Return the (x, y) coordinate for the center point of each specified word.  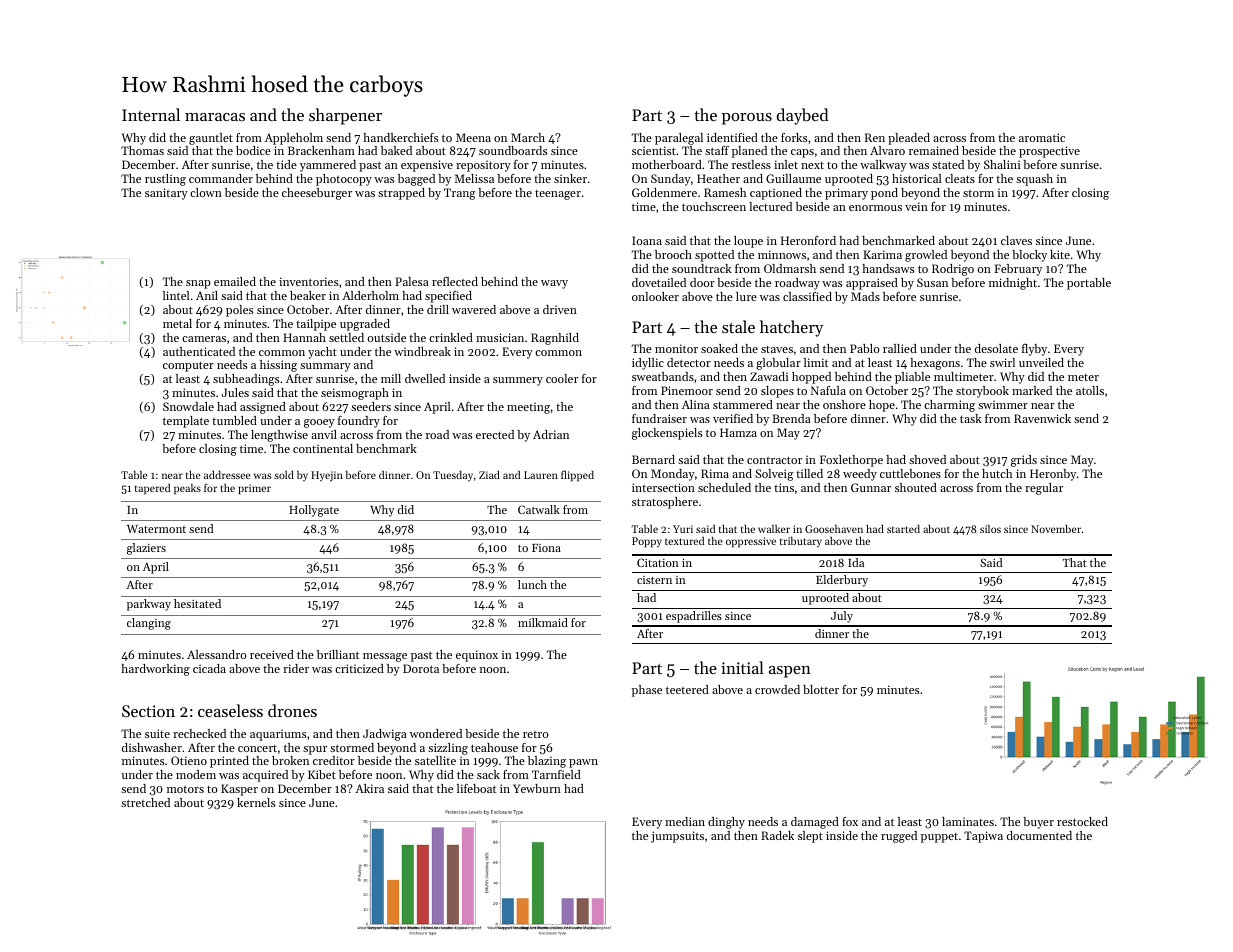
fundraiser (659, 418)
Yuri (683, 529)
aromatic (1042, 137)
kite (1060, 254)
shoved (927, 459)
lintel (176, 295)
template (186, 422)
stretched (145, 802)
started (903, 529)
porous (747, 119)
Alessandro (217, 654)
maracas (215, 117)
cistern (654, 580)
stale (738, 326)
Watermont (156, 529)
